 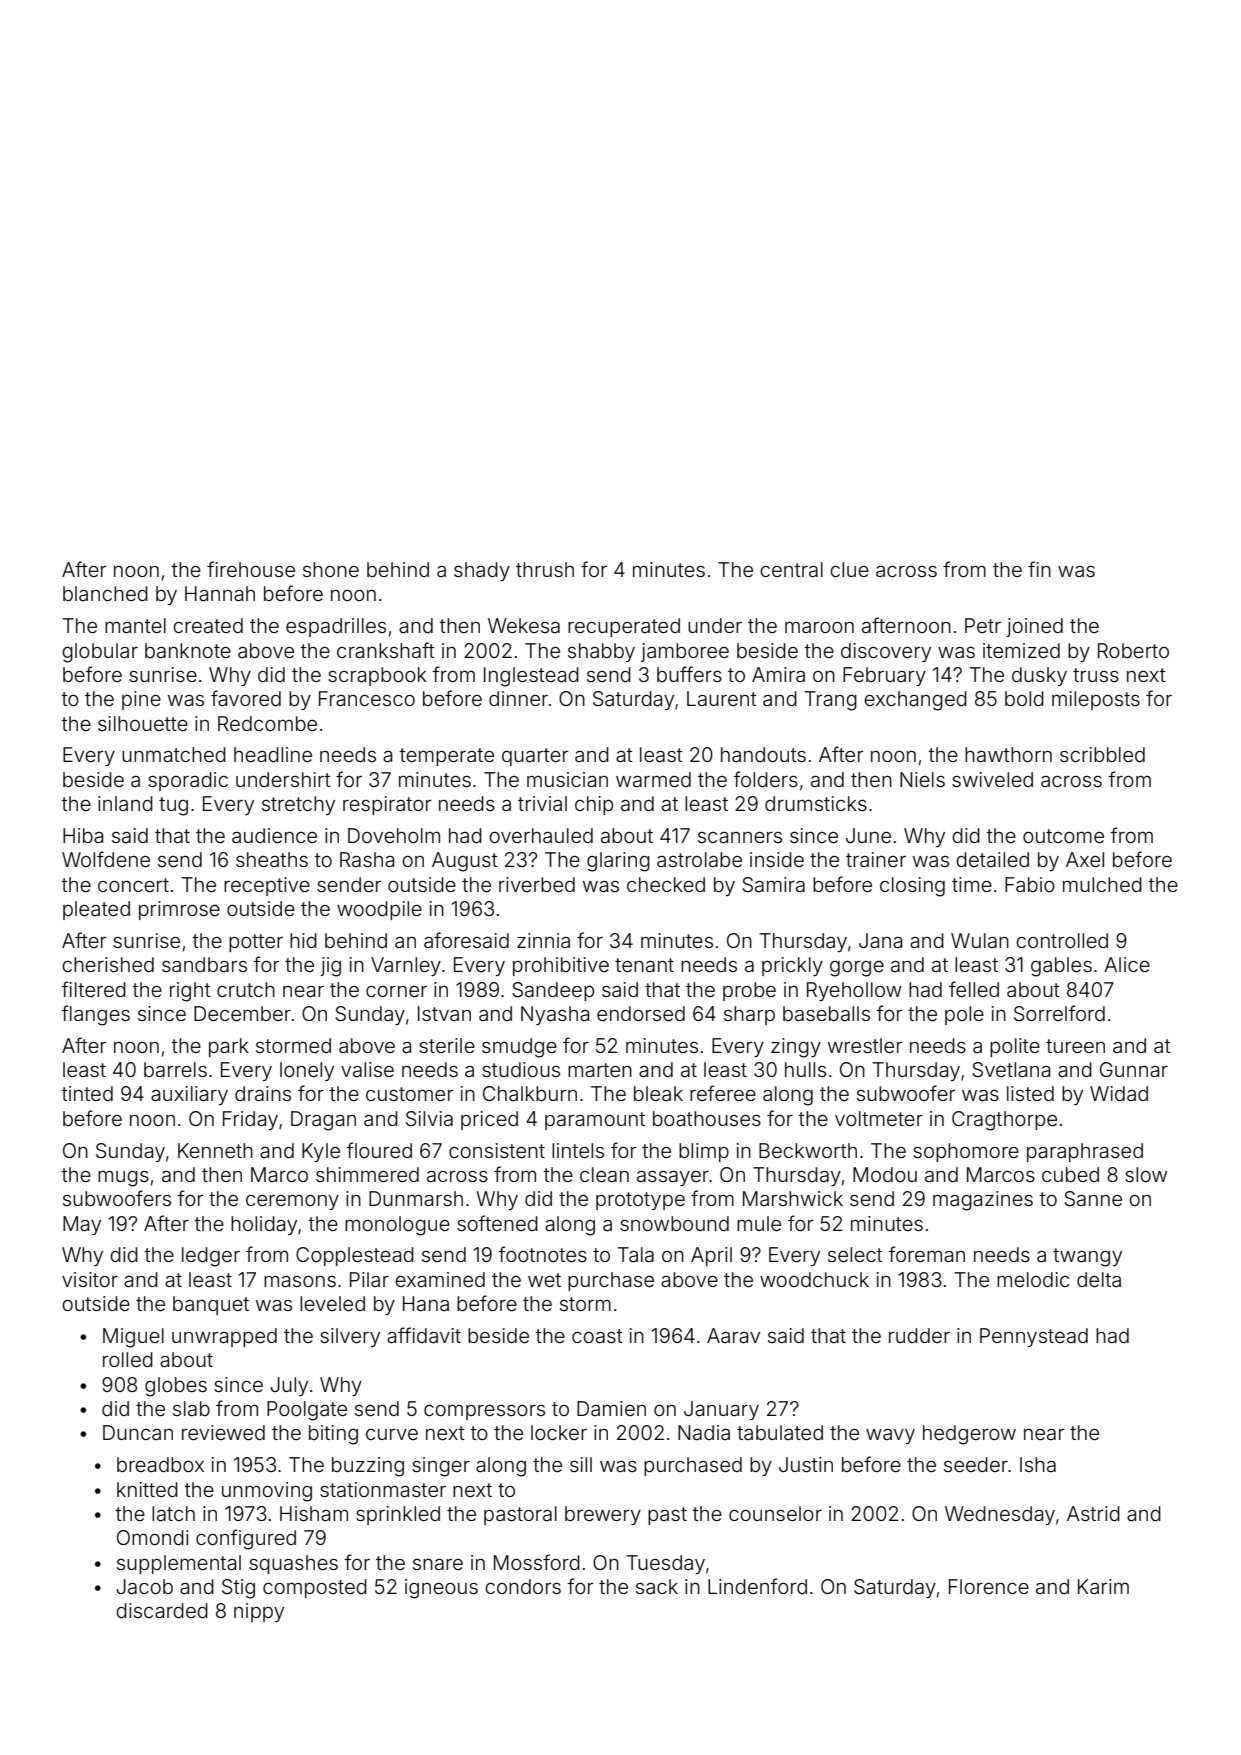 I want to click on closing, so click(x=912, y=887).
